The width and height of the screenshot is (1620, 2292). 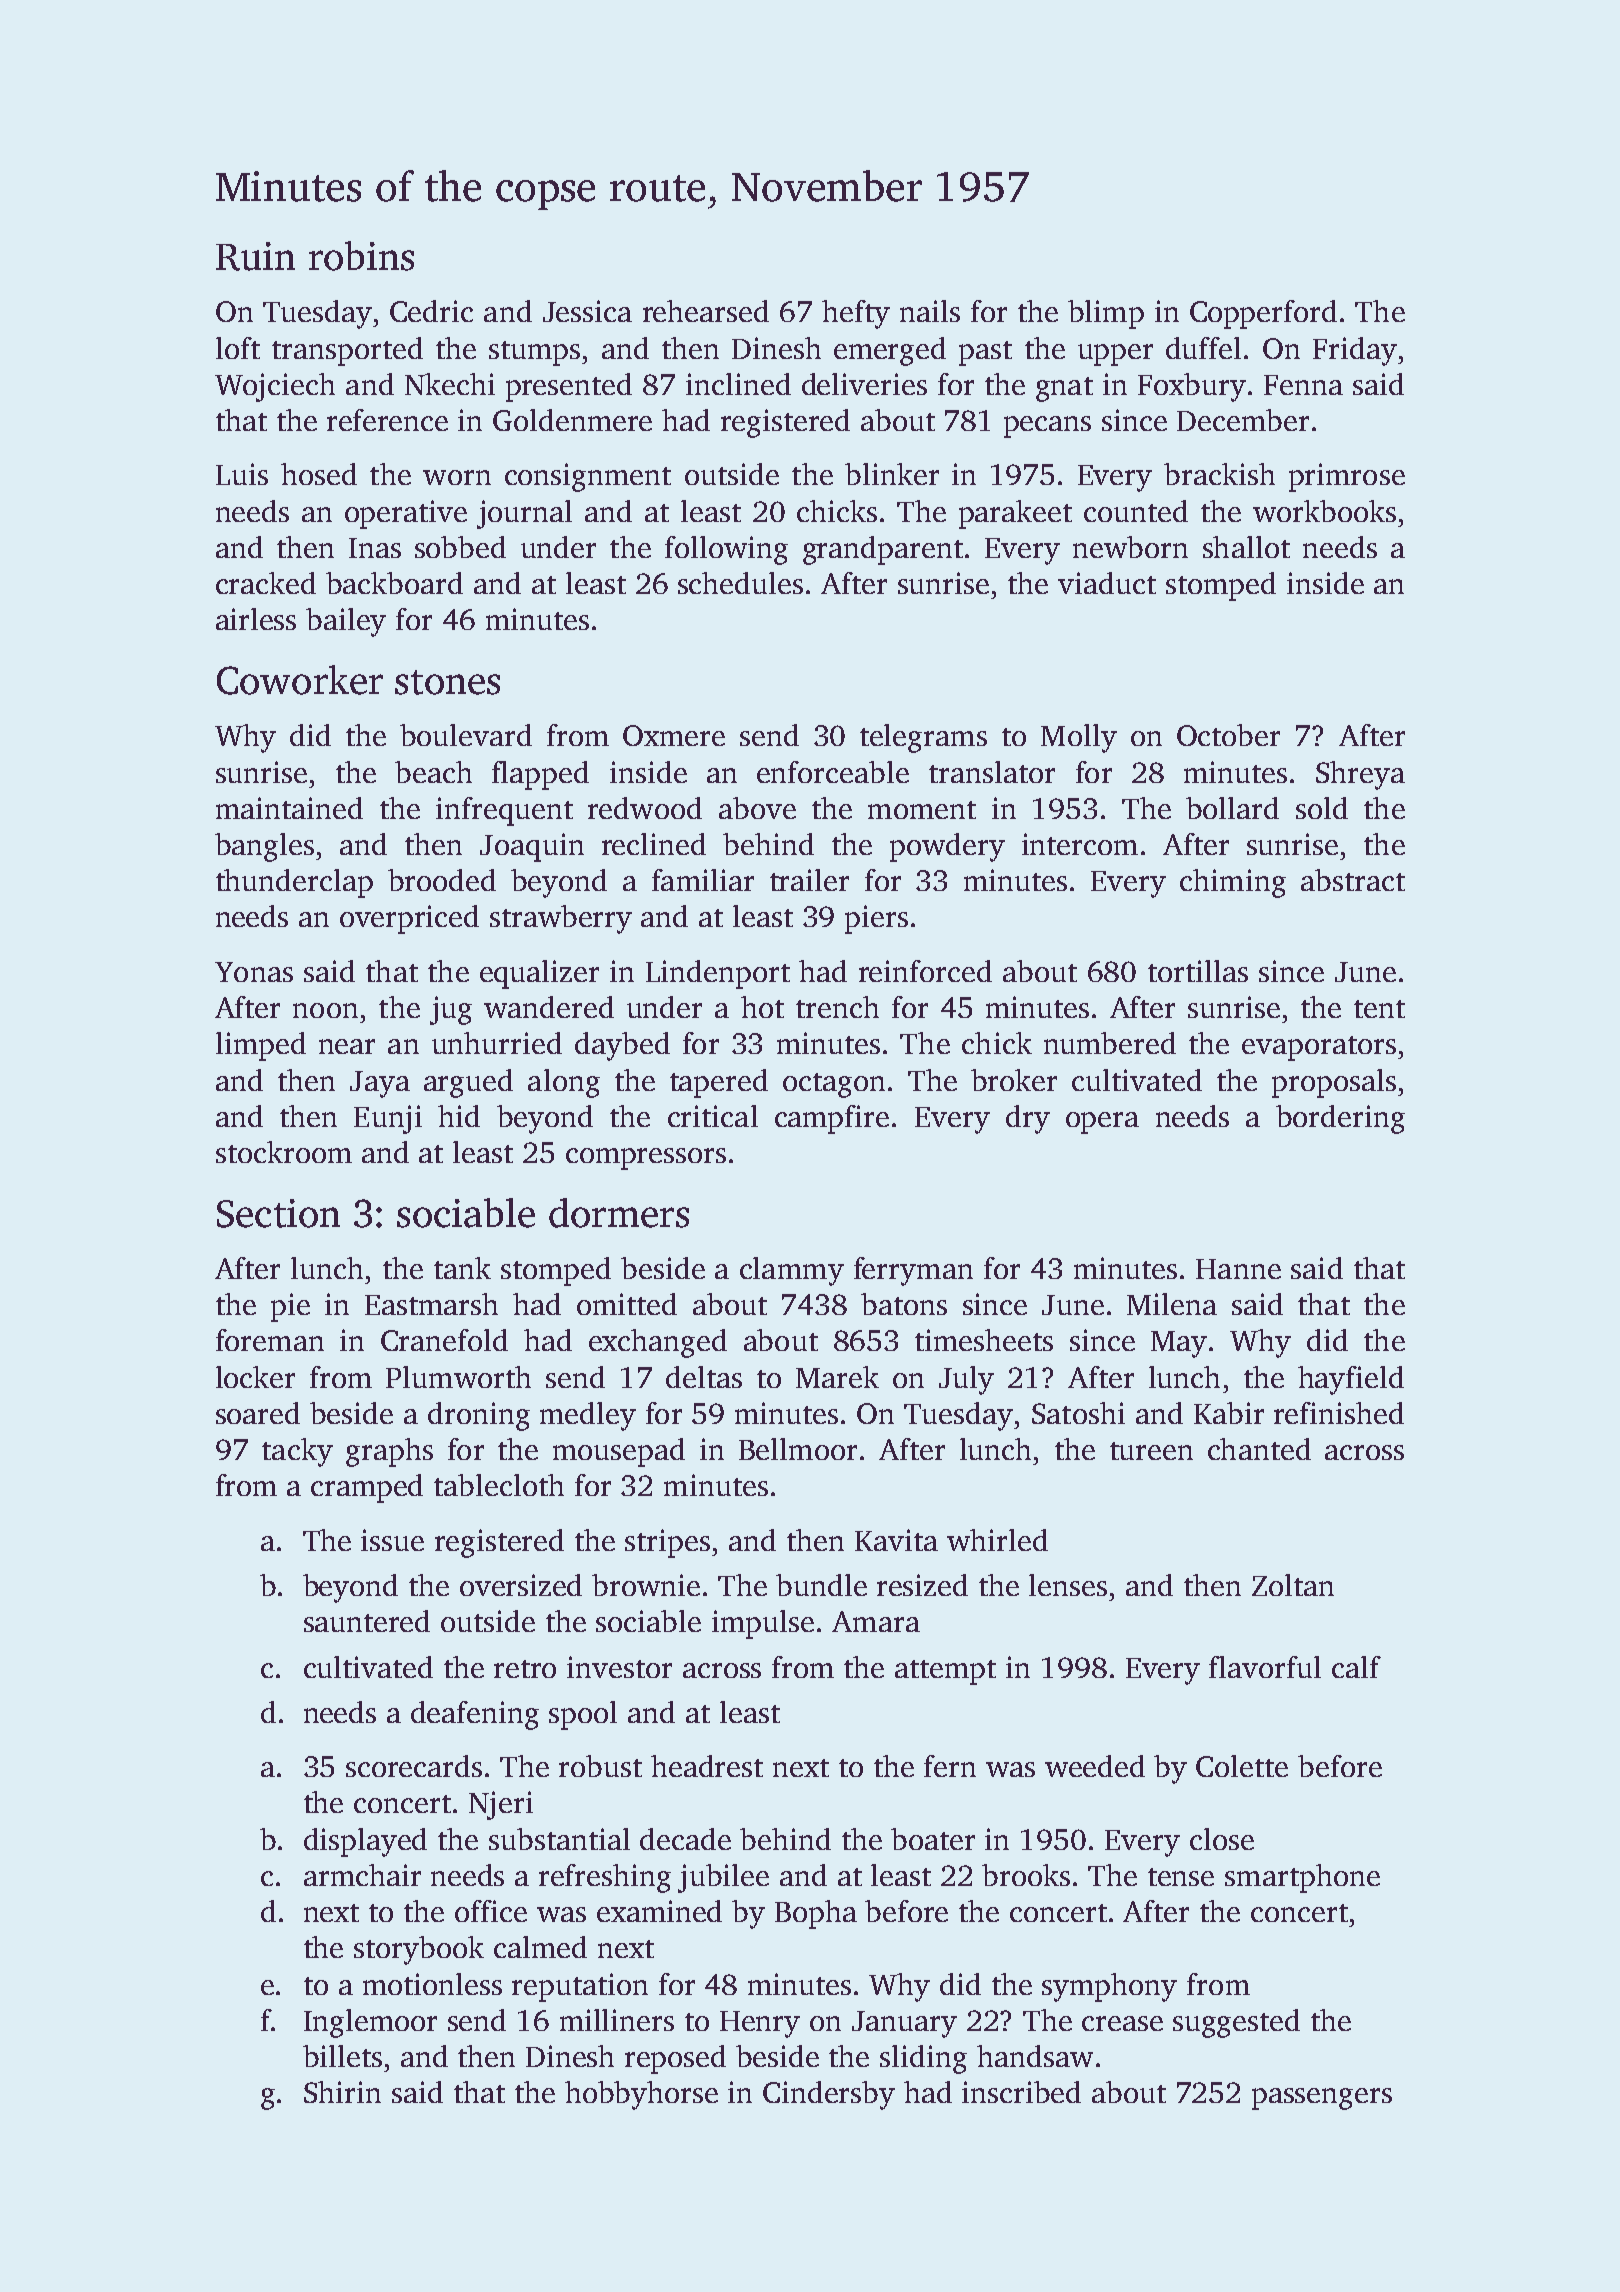 I want to click on flavorful, so click(x=1265, y=1667).
